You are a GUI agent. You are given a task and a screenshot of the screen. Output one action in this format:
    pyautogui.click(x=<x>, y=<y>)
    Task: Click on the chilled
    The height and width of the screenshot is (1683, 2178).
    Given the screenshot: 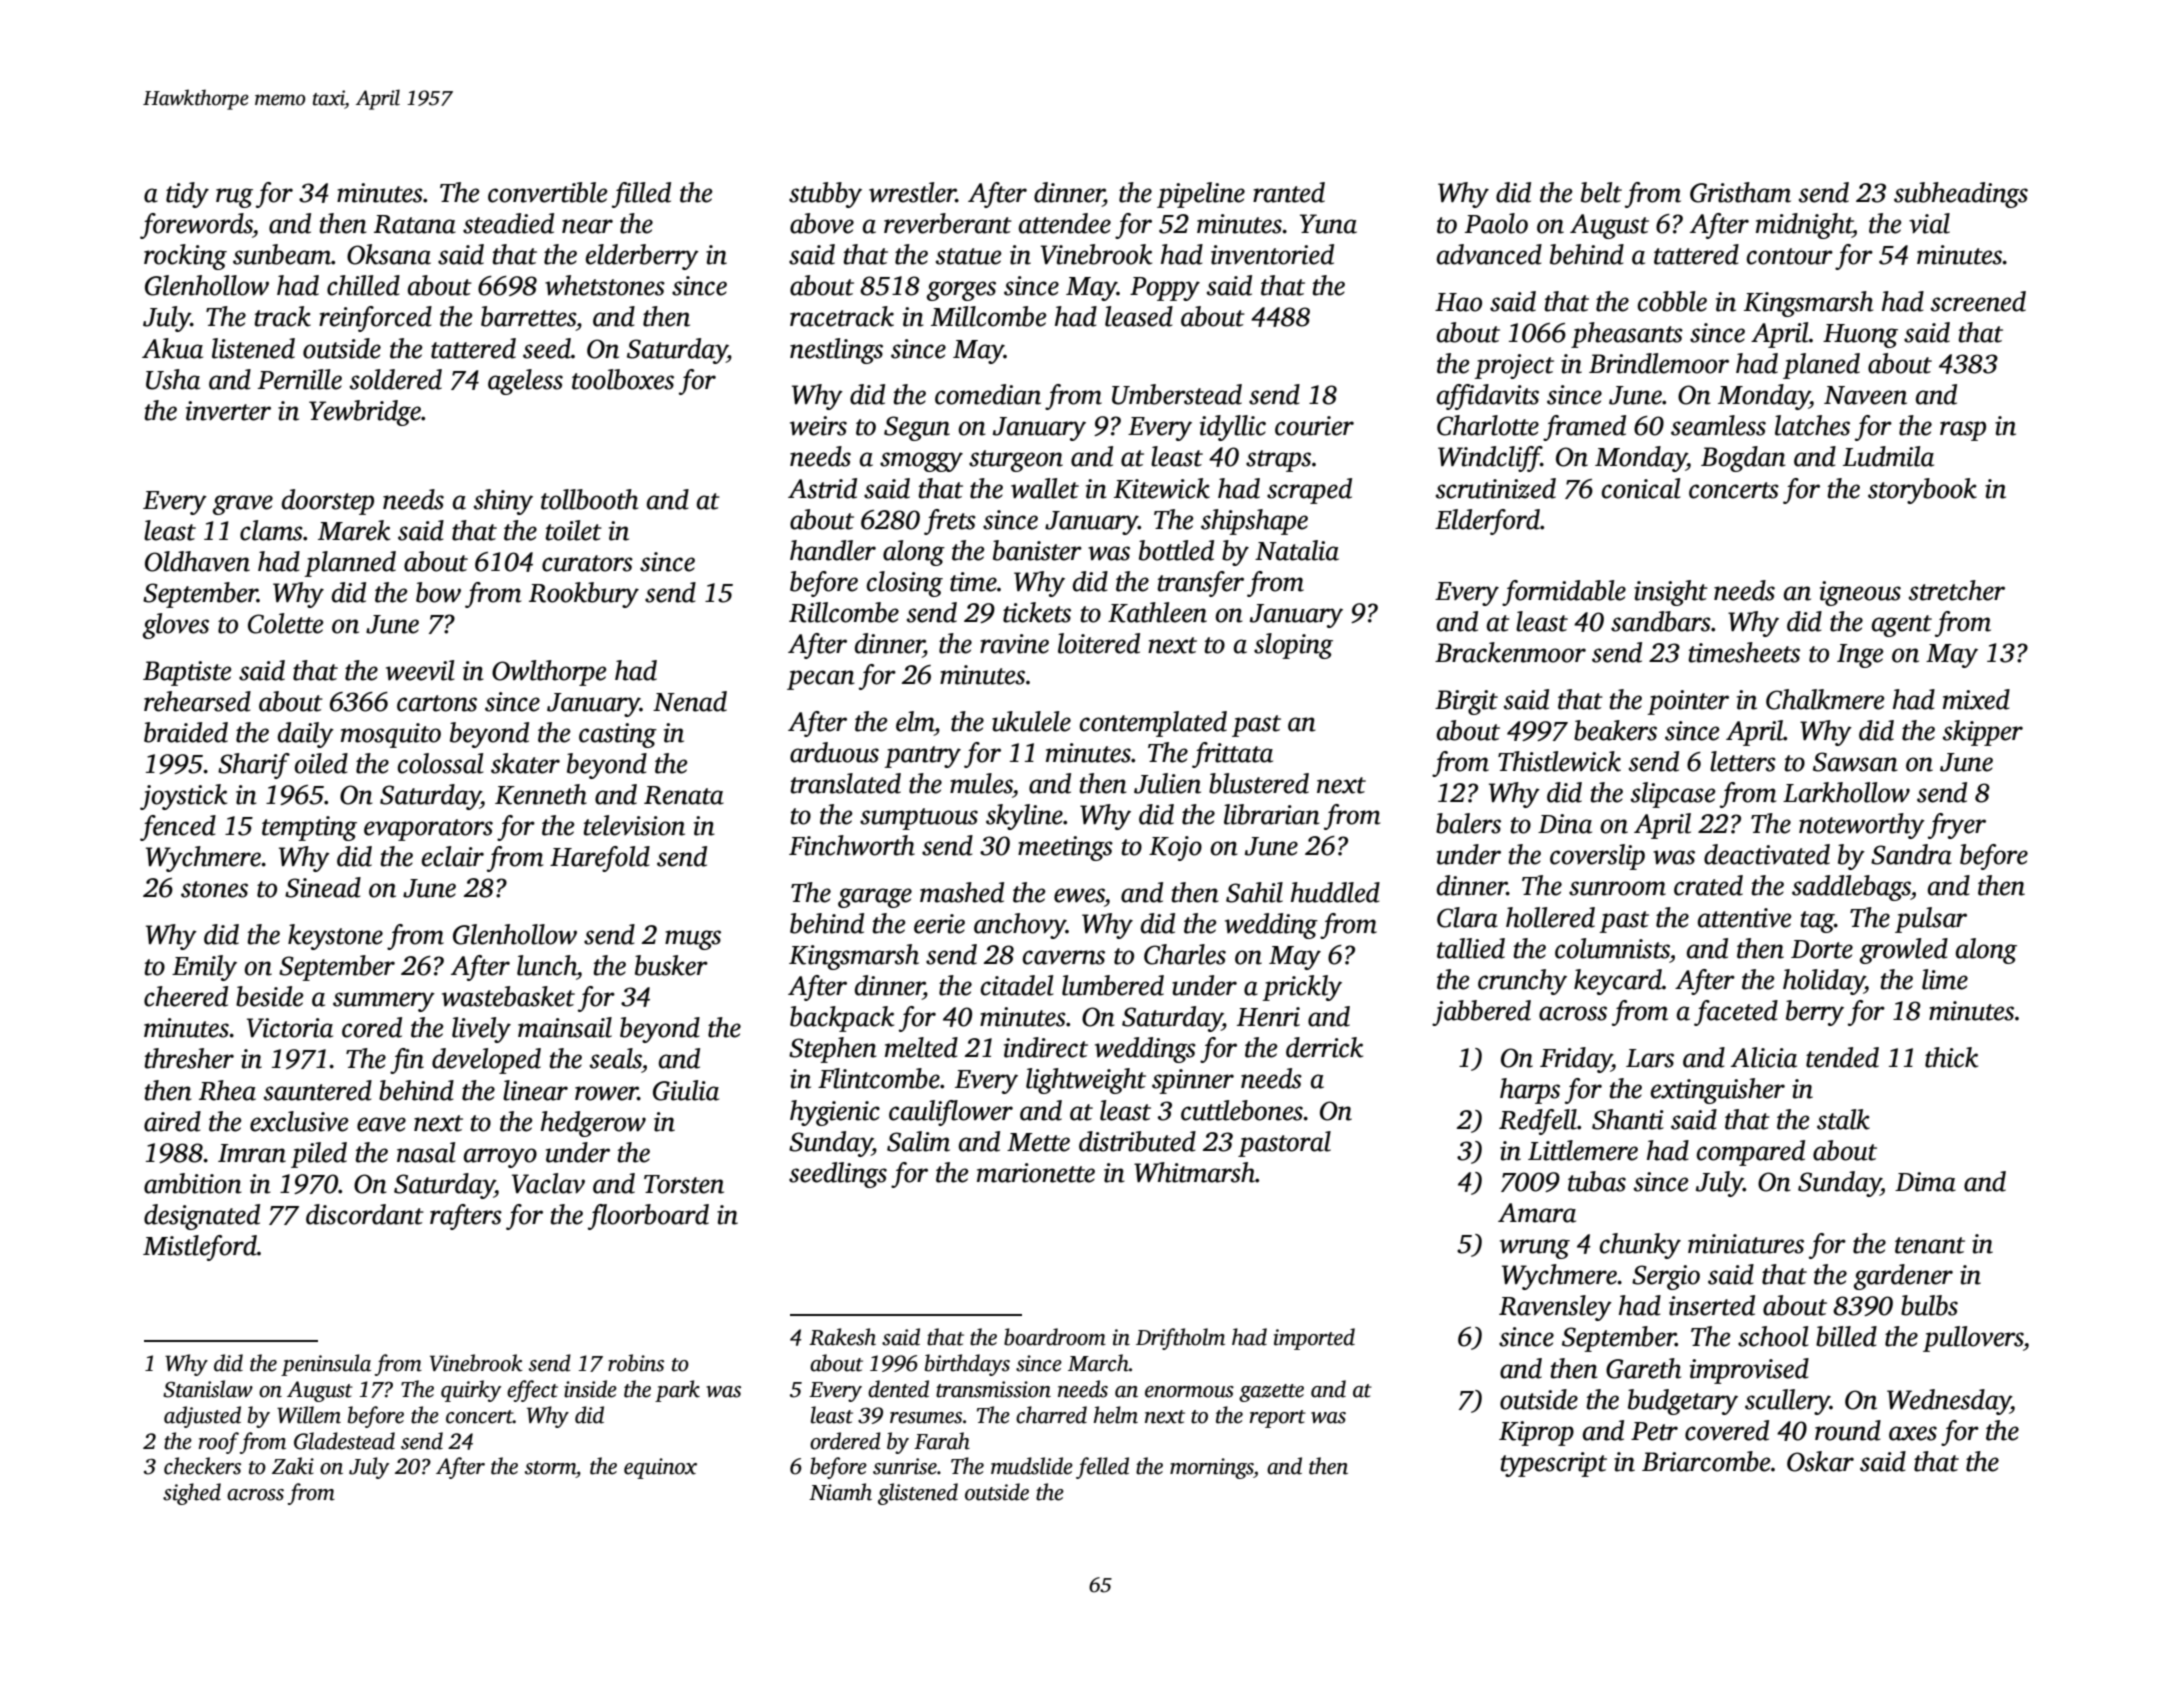 What is the action you would take?
    pyautogui.click(x=363, y=285)
